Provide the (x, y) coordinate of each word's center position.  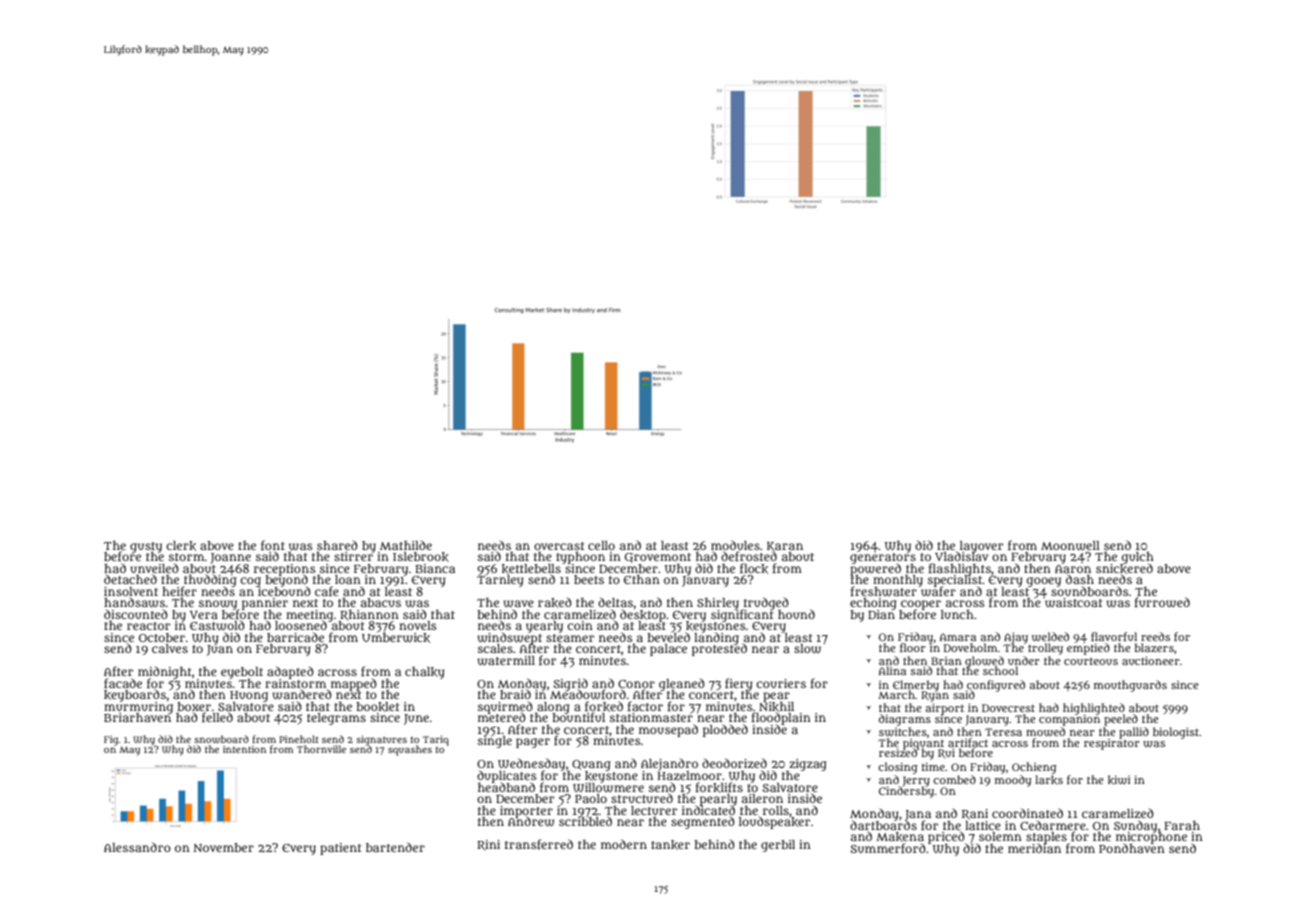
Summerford (888, 848)
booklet (377, 707)
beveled (668, 637)
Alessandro (137, 847)
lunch (957, 614)
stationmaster (651, 717)
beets (589, 579)
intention (244, 749)
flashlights (960, 569)
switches (903, 732)
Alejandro (669, 765)
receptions (285, 569)
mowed (1045, 732)
